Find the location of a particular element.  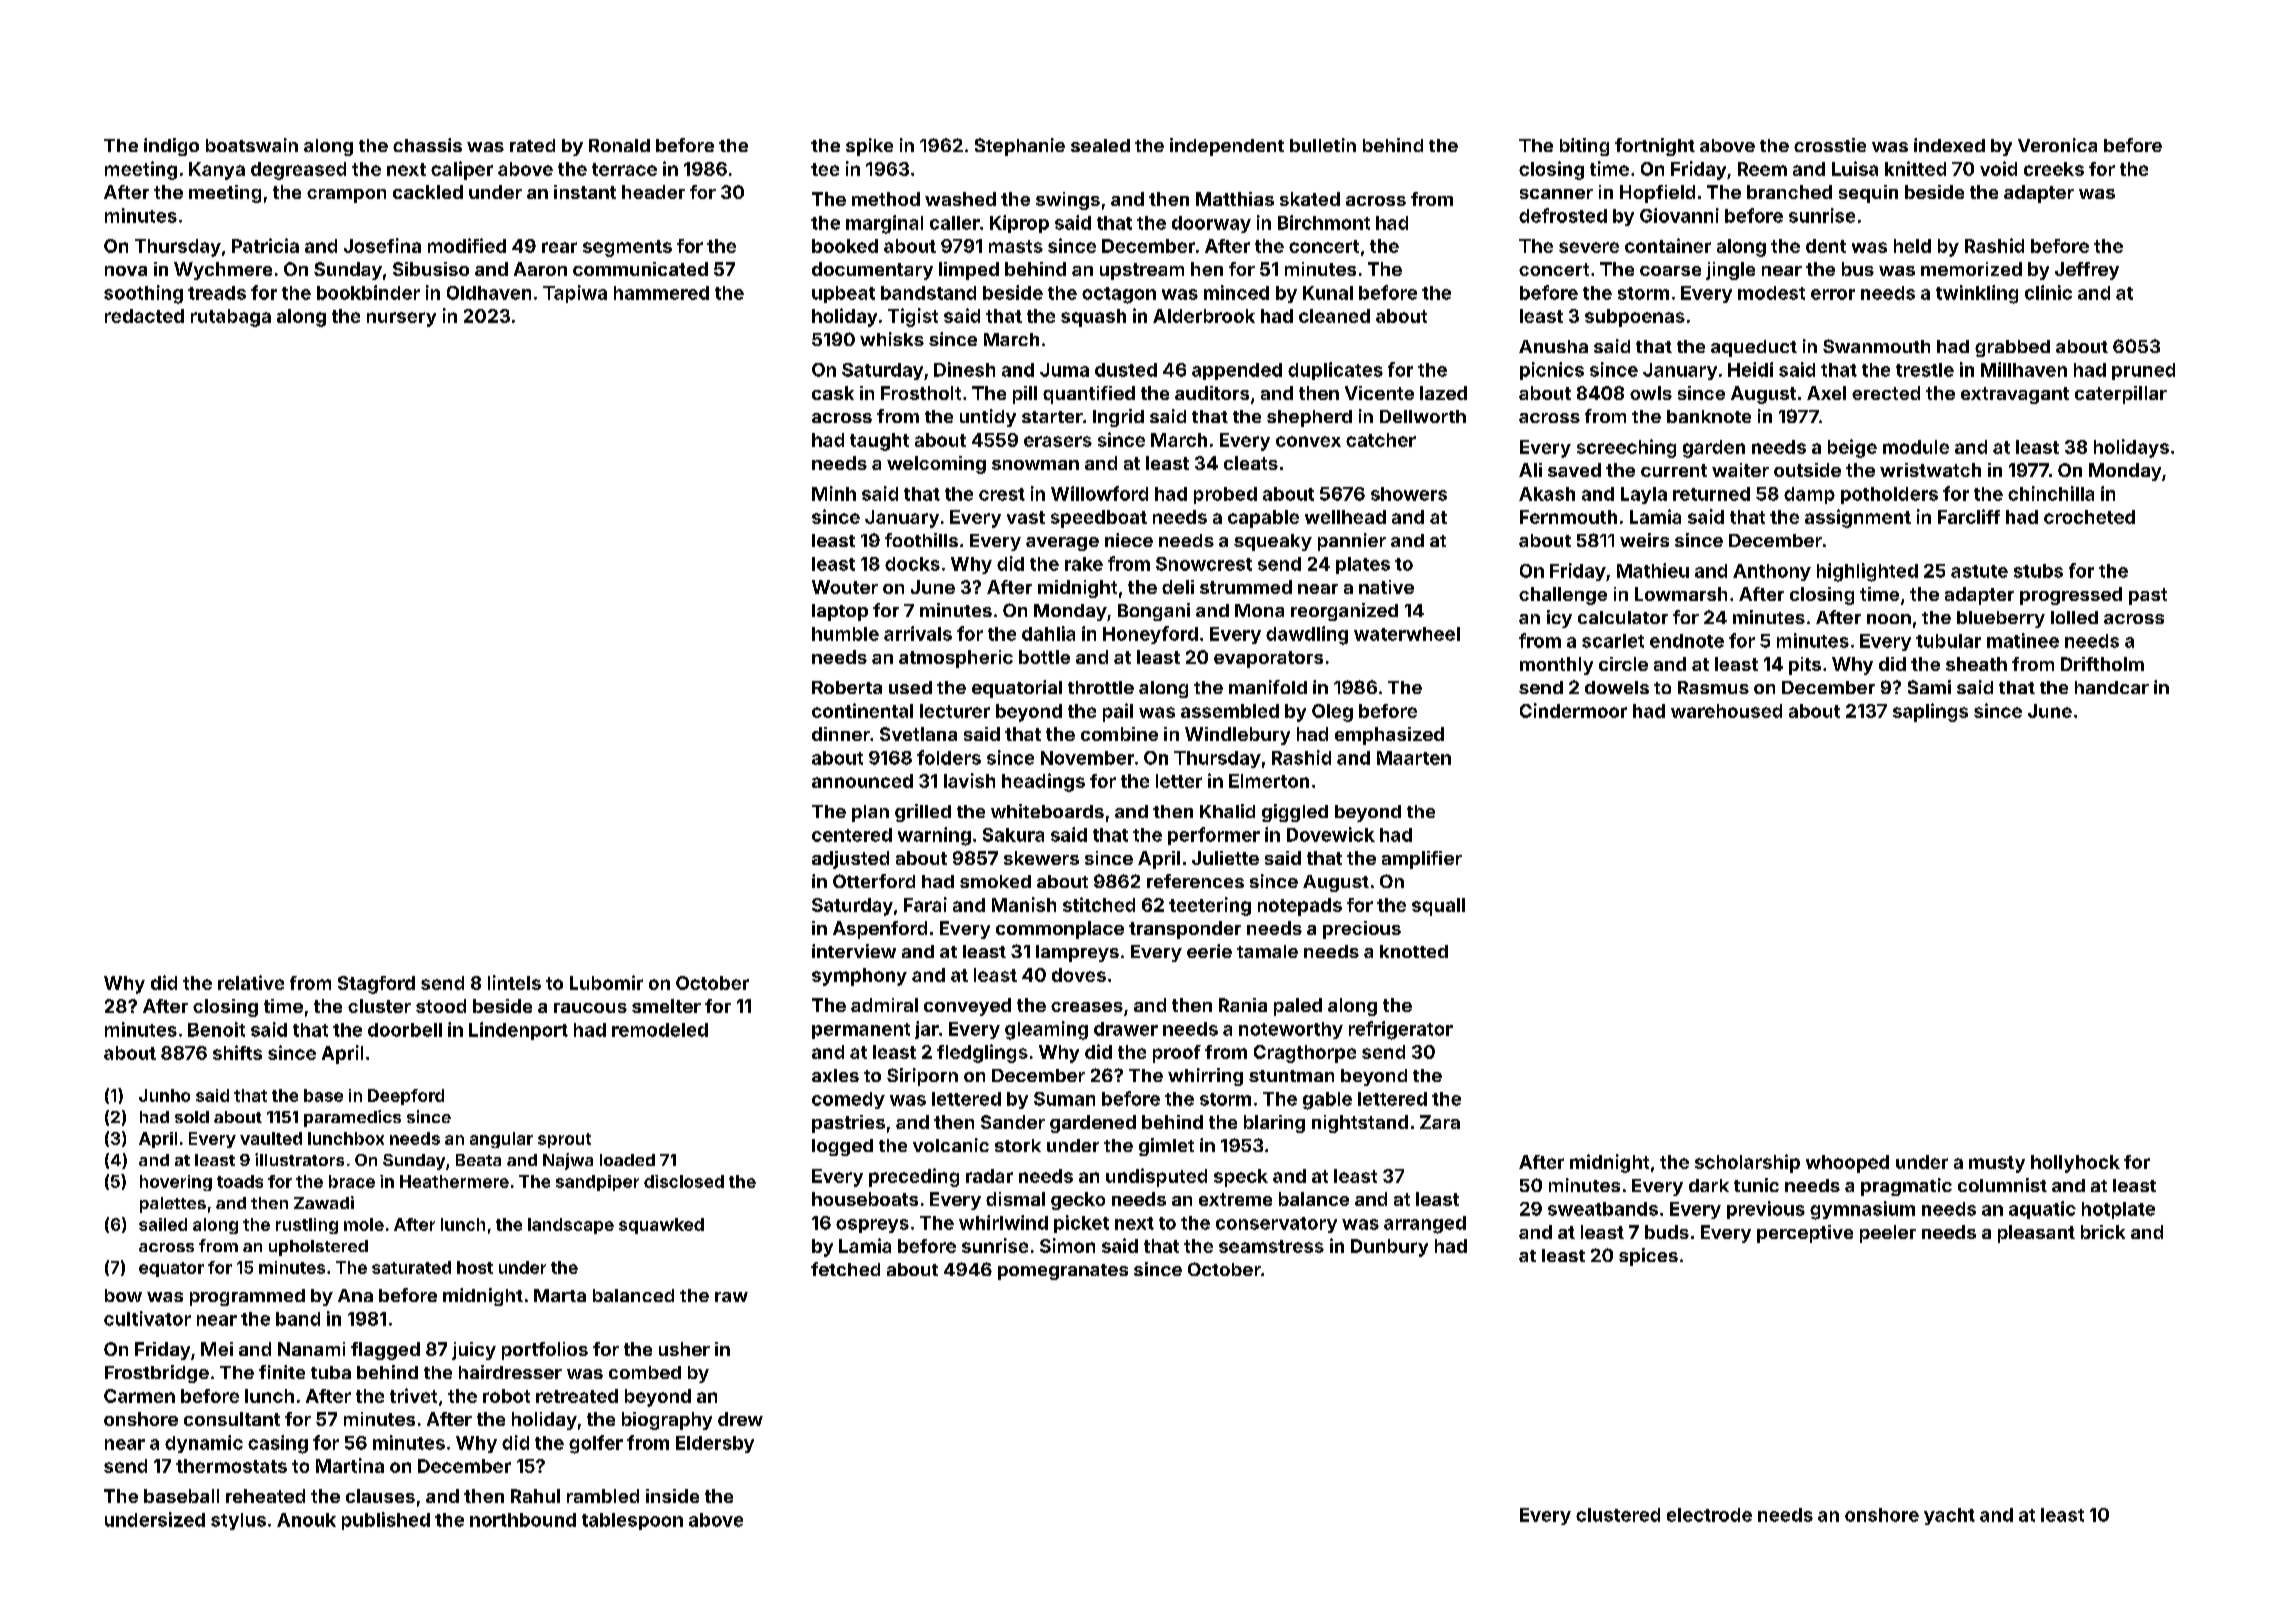

tablespoon is located at coordinates (632, 1521).
